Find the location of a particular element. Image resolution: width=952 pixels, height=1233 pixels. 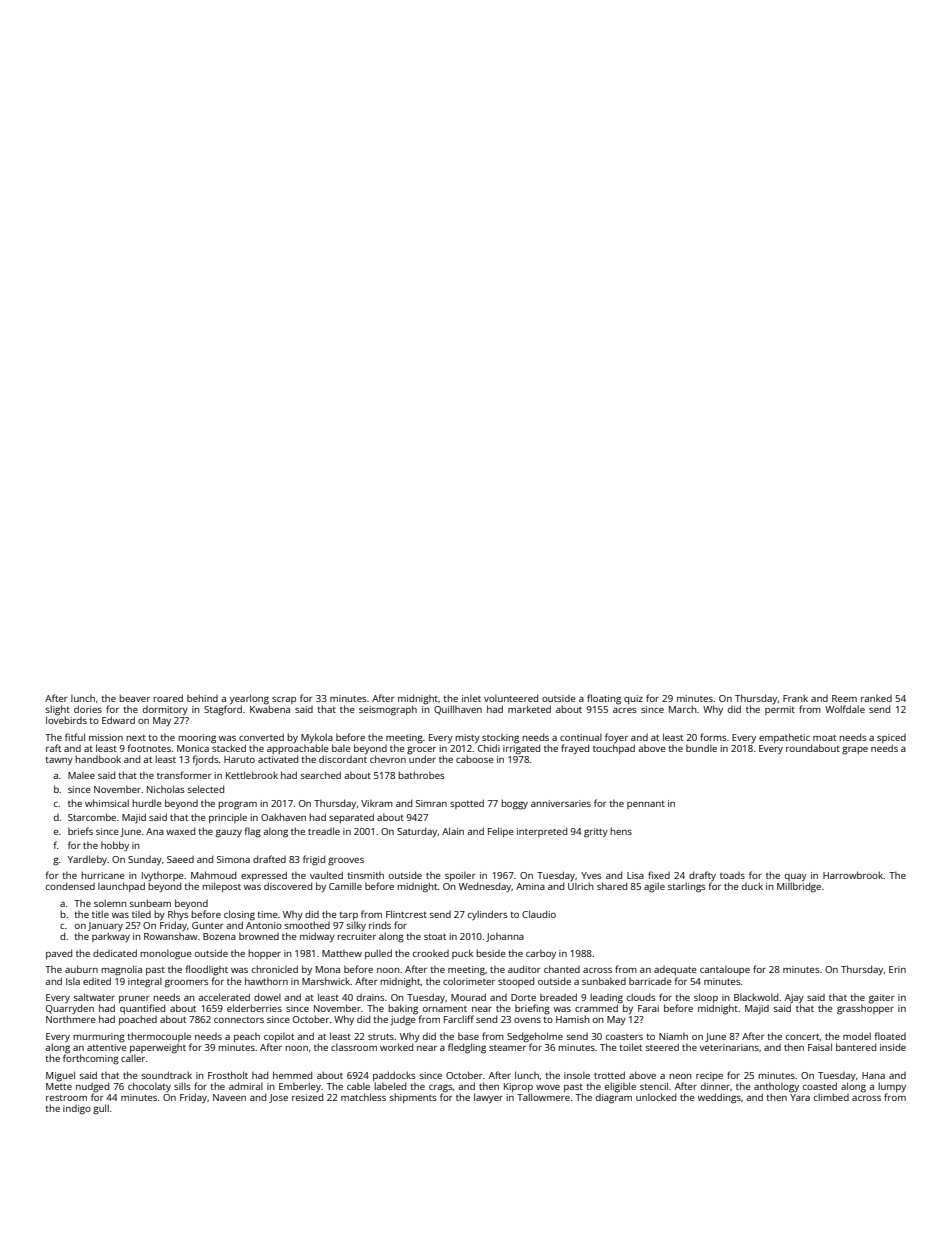

scrap is located at coordinates (284, 700).
